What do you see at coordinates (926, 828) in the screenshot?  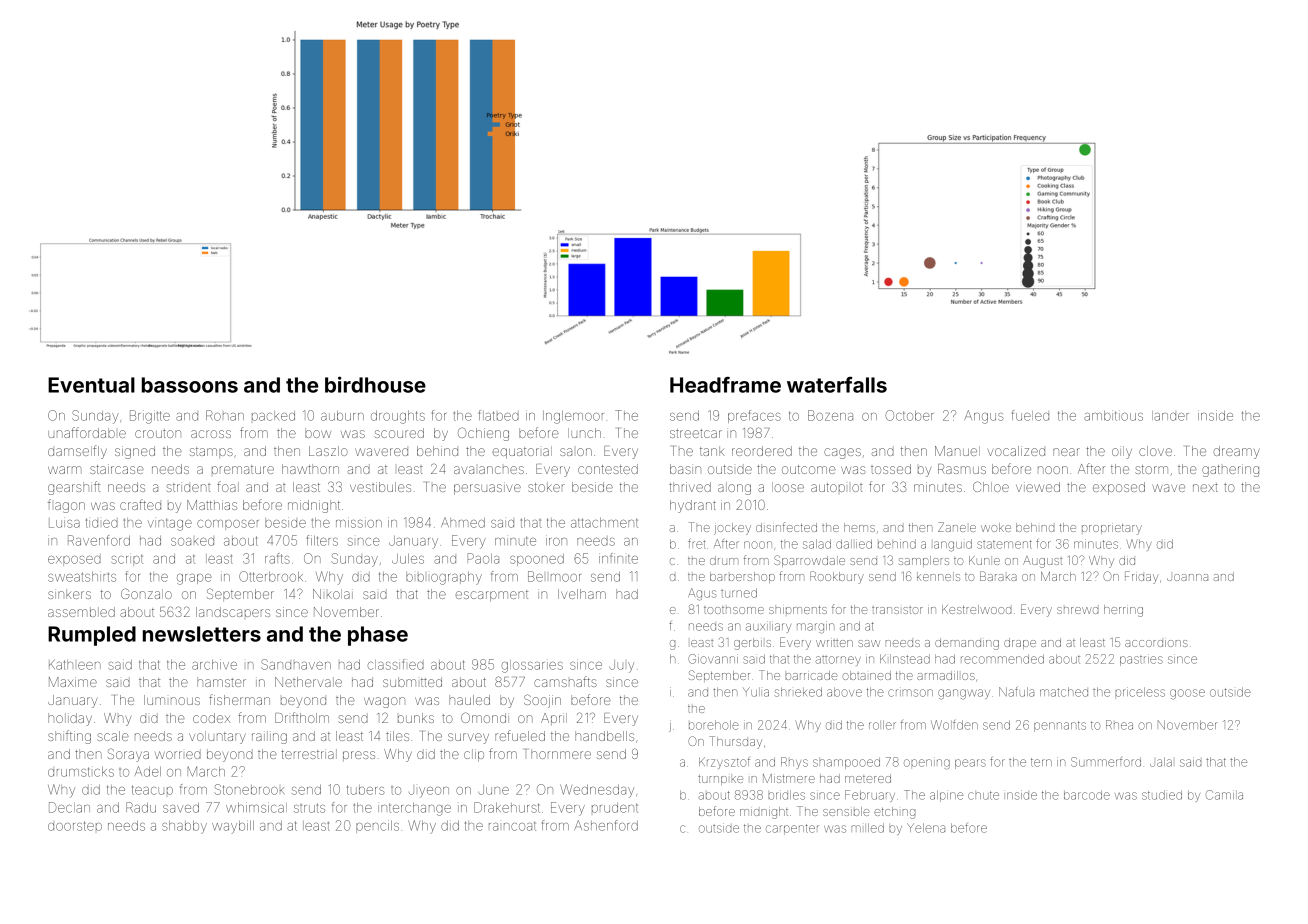 I see `Yelena` at bounding box center [926, 828].
